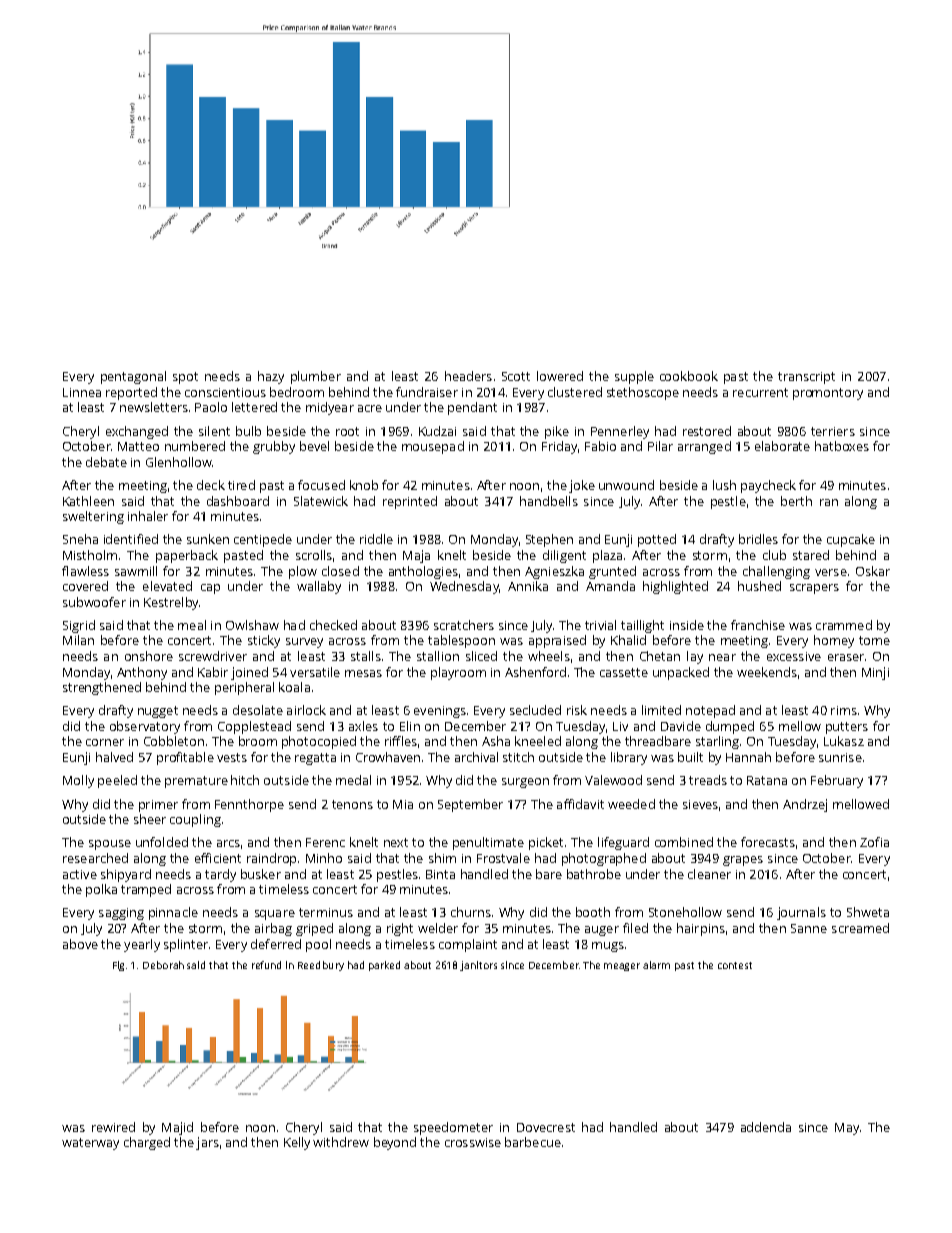 This screenshot has width=952, height=1233. Describe the element at coordinates (735, 965) in the screenshot. I see `contest` at that location.
